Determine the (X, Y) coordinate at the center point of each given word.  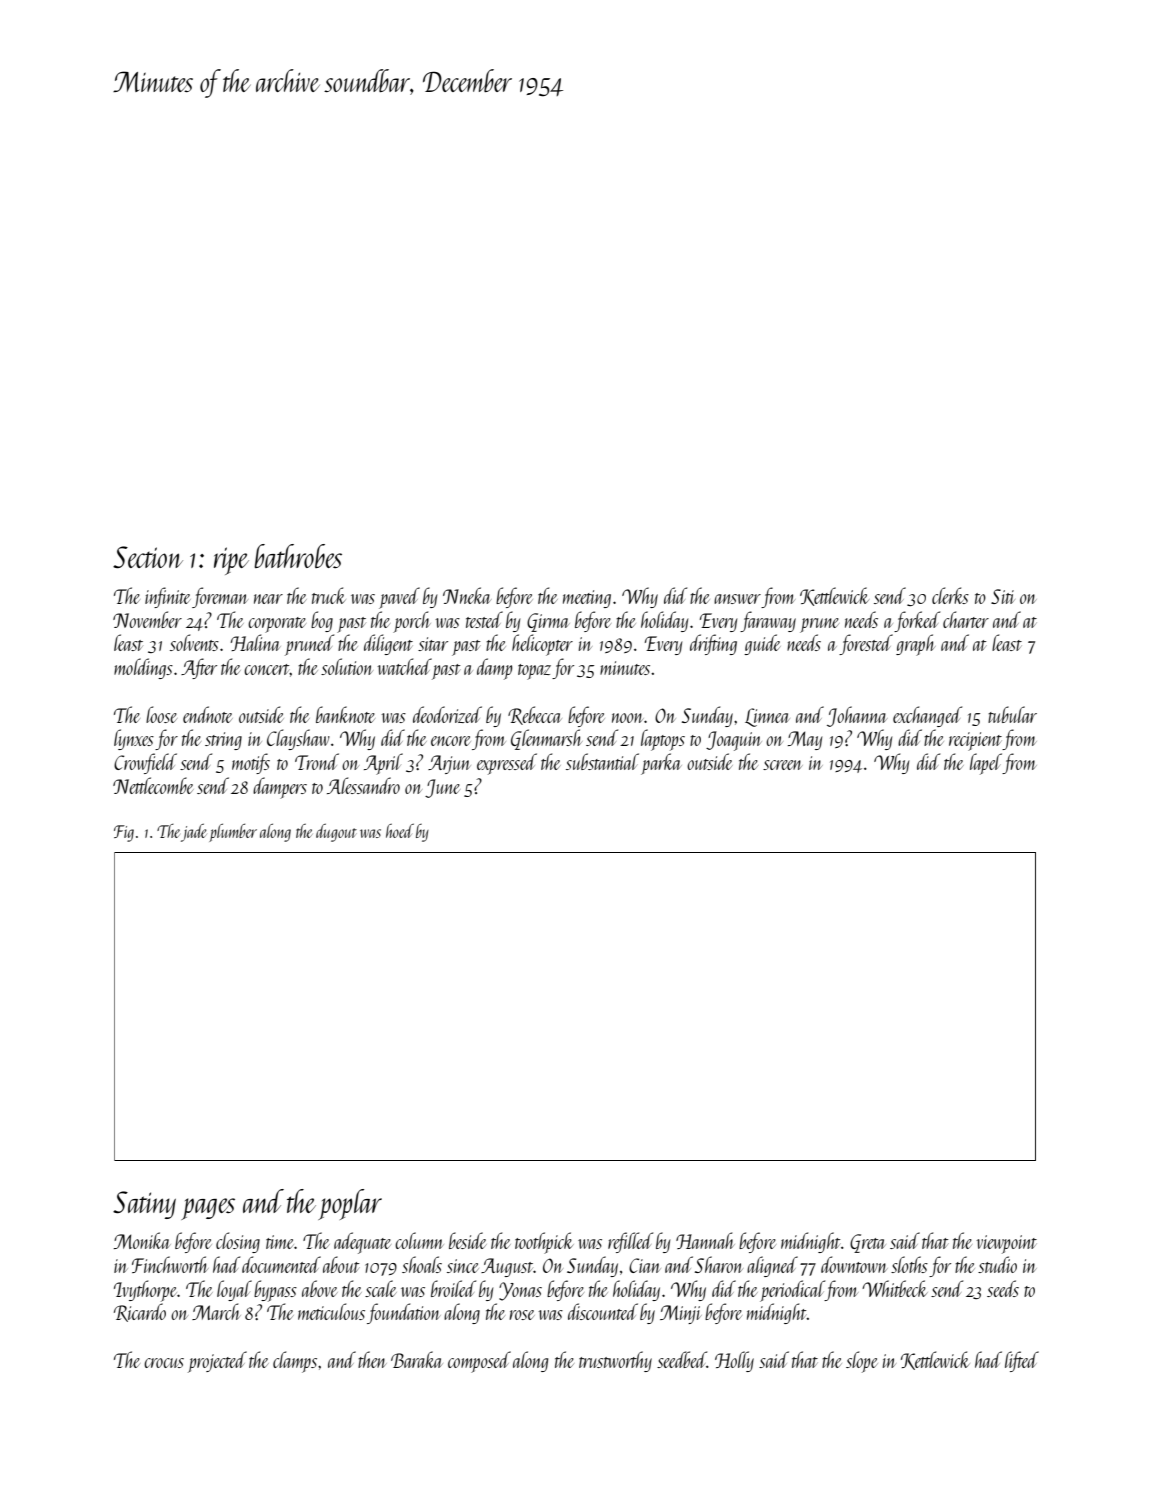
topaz (534, 672)
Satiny (144, 1205)
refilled (630, 1242)
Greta (867, 1243)
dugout (336, 833)
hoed (400, 831)
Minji (681, 1314)
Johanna (857, 716)
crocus (164, 1363)
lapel (986, 764)
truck (328, 595)
